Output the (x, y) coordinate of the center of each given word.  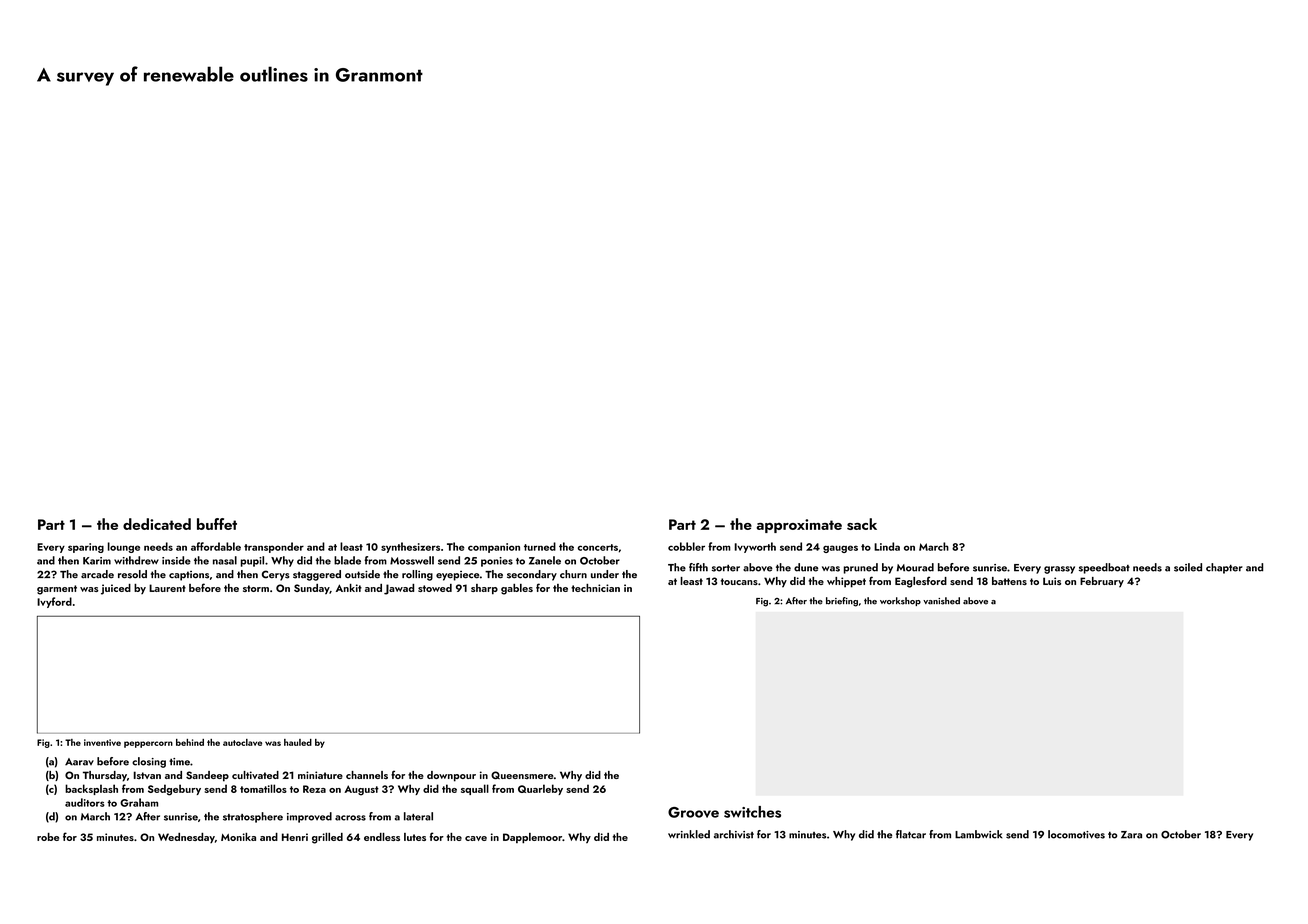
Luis (1052, 581)
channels (367, 775)
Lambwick (978, 834)
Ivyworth (755, 547)
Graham (139, 802)
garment (57, 590)
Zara (1131, 835)
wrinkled (689, 834)
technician (595, 588)
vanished (941, 601)
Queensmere (522, 775)
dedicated (157, 524)
